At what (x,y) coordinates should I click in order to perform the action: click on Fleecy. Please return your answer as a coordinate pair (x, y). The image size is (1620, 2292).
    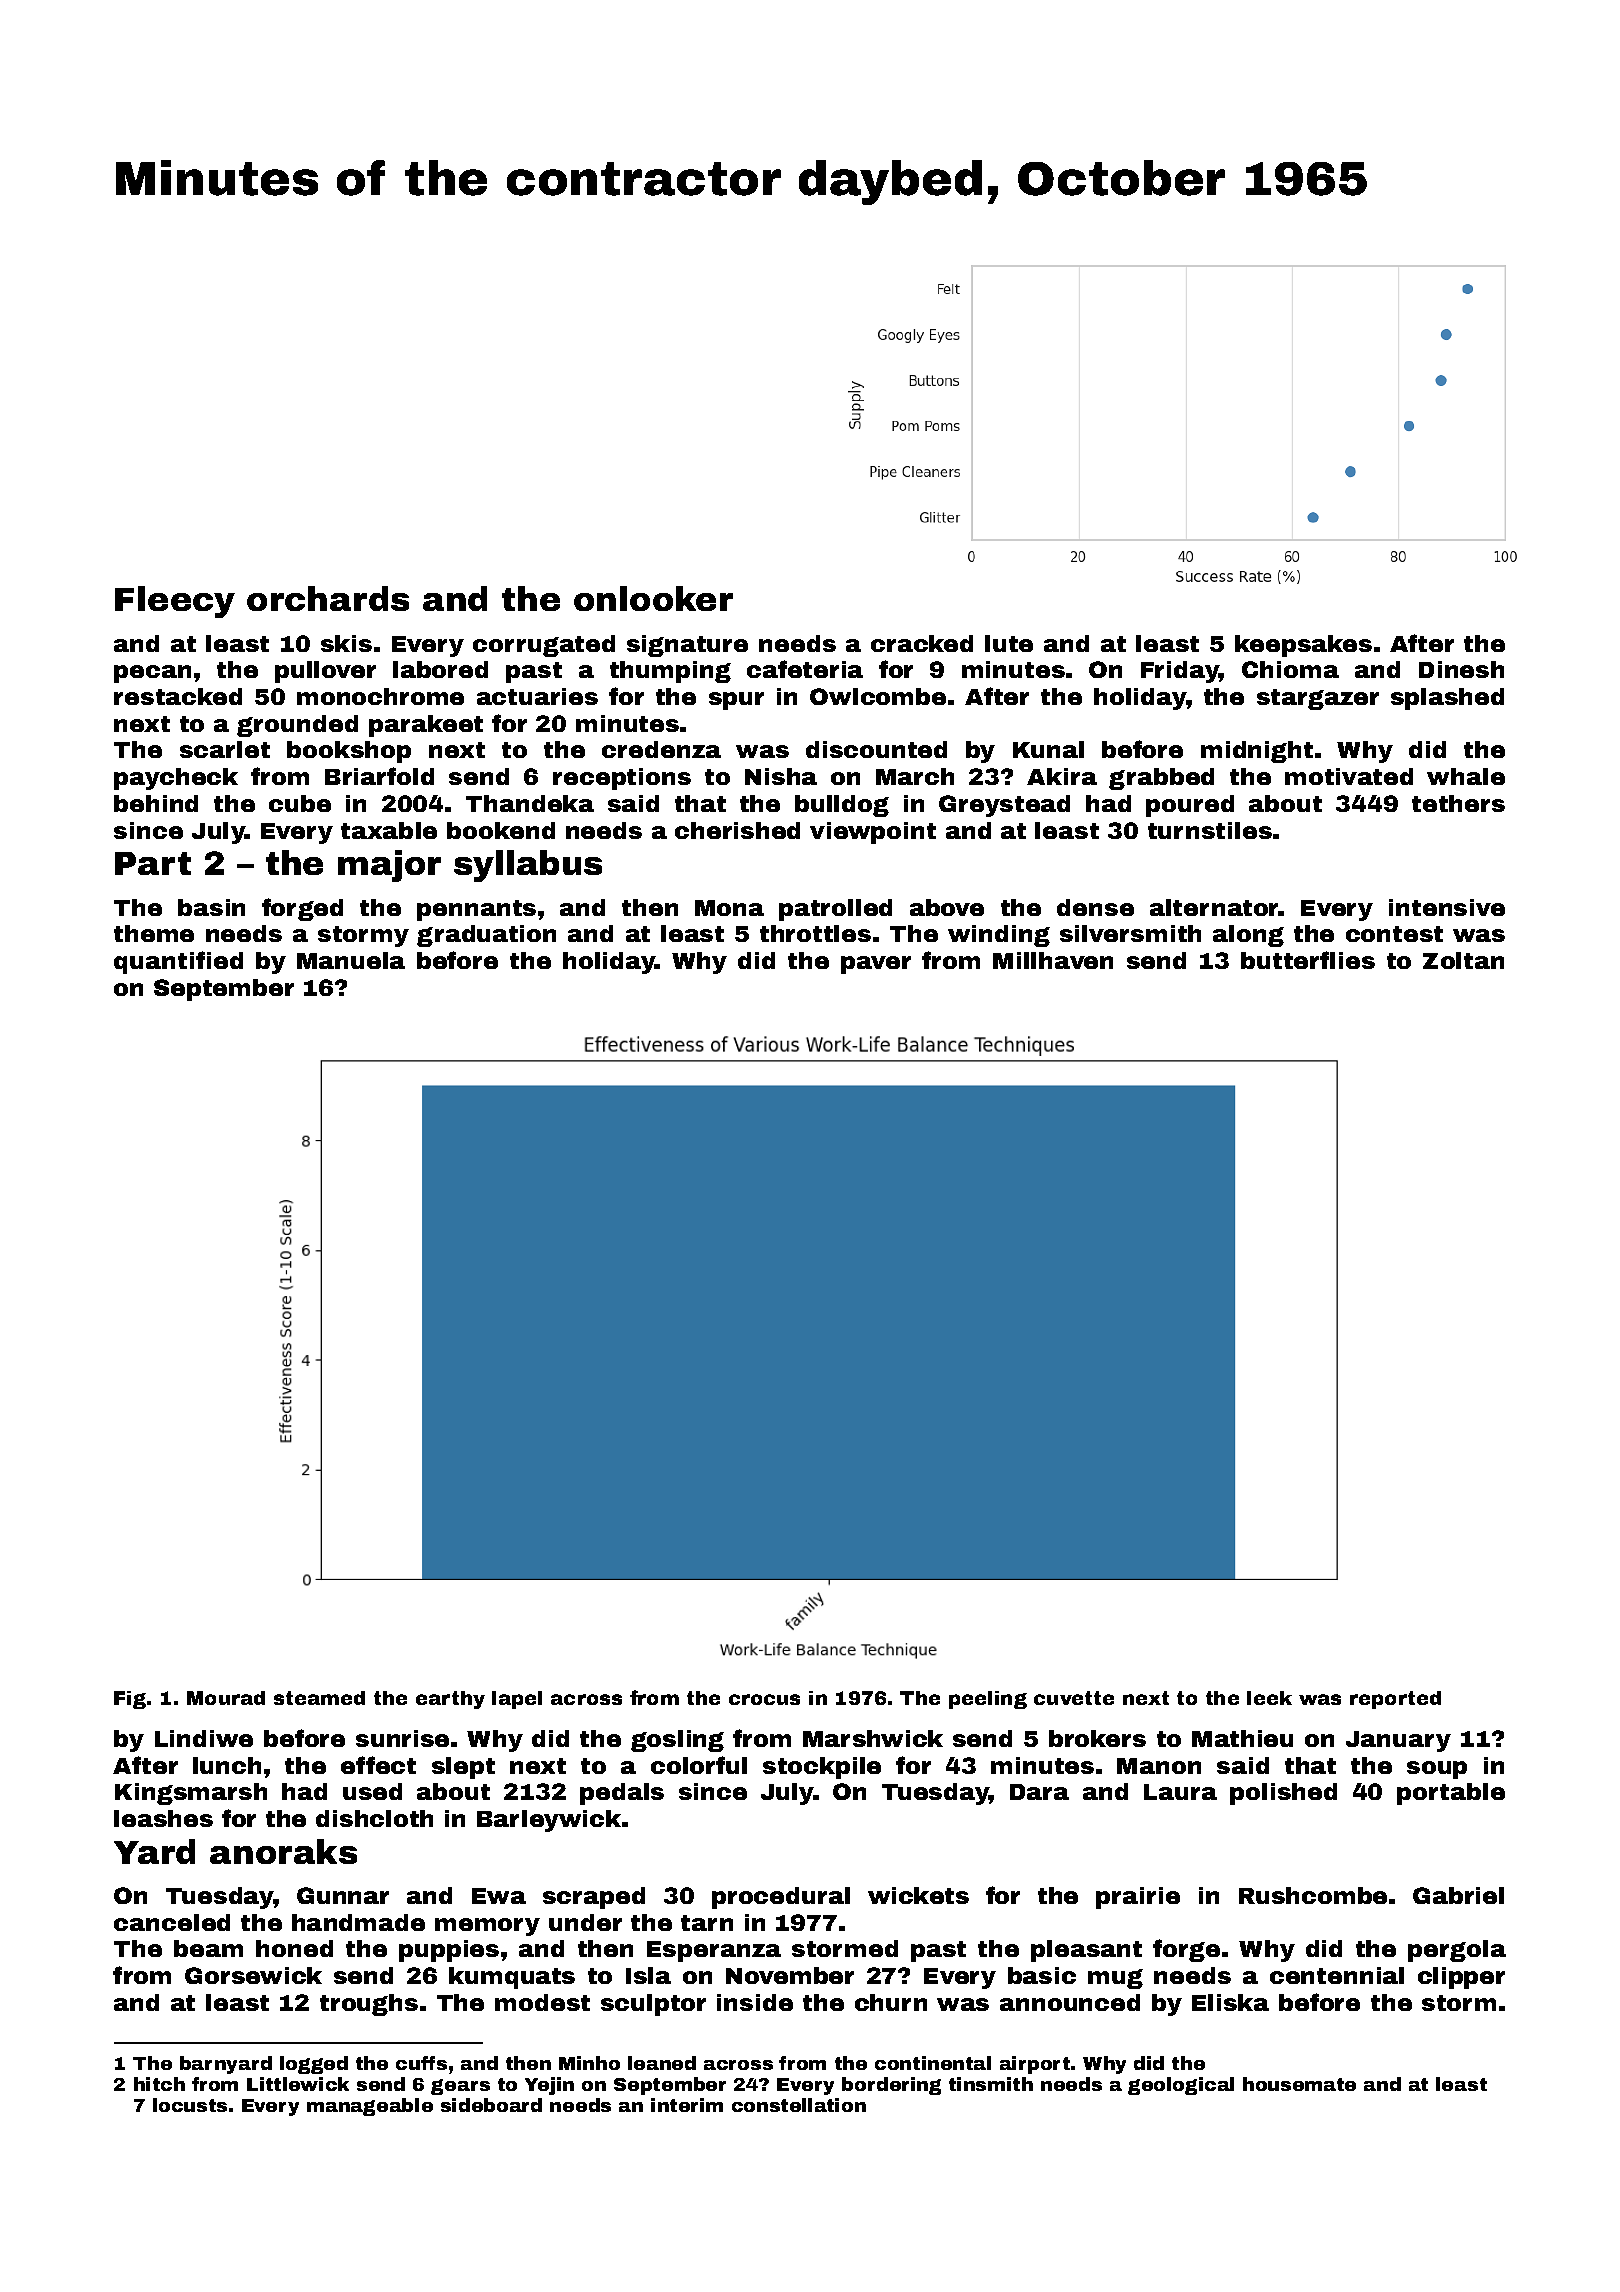
    Looking at the image, I should click on (175, 602).
